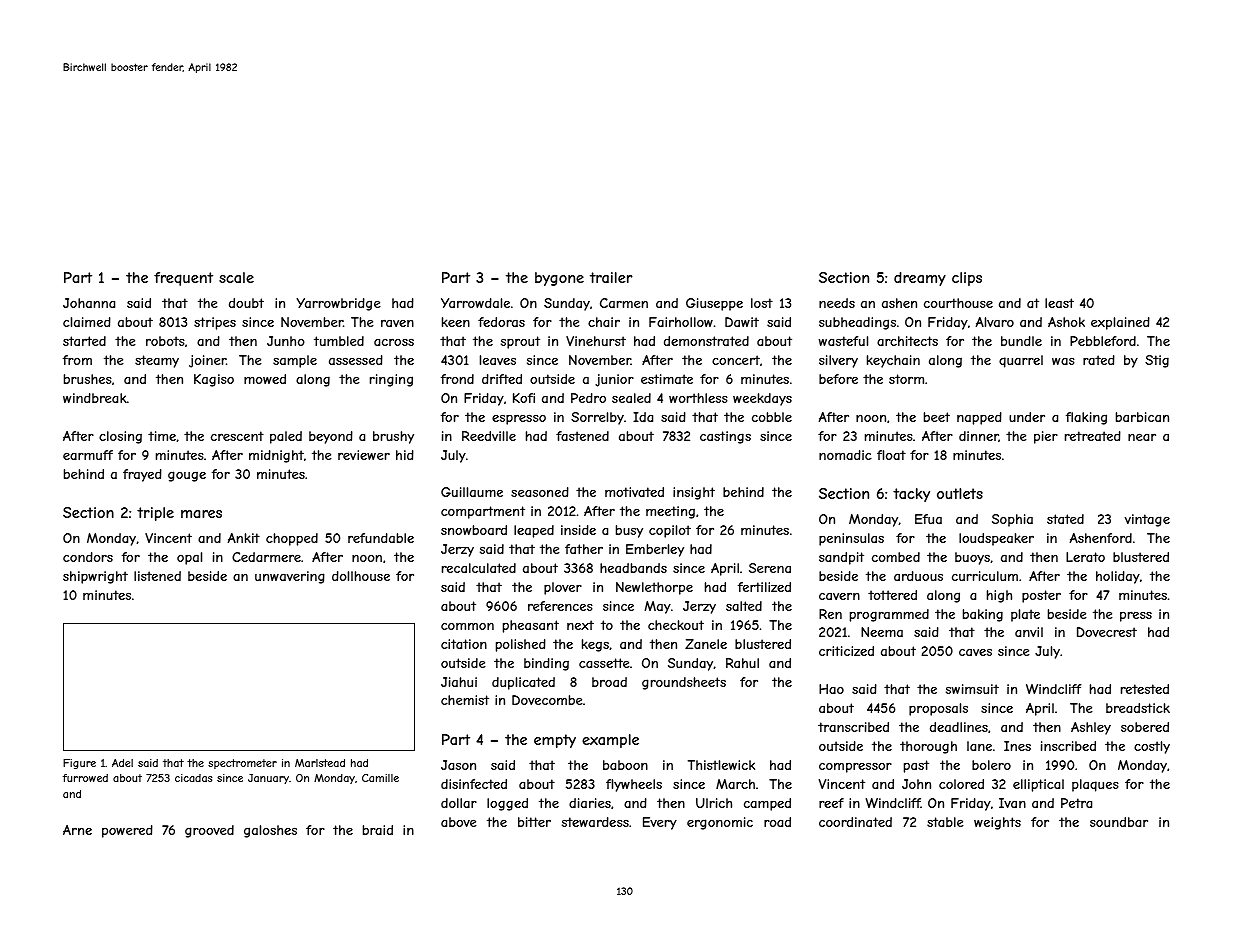 The image size is (1233, 952). I want to click on trailer, so click(611, 277).
